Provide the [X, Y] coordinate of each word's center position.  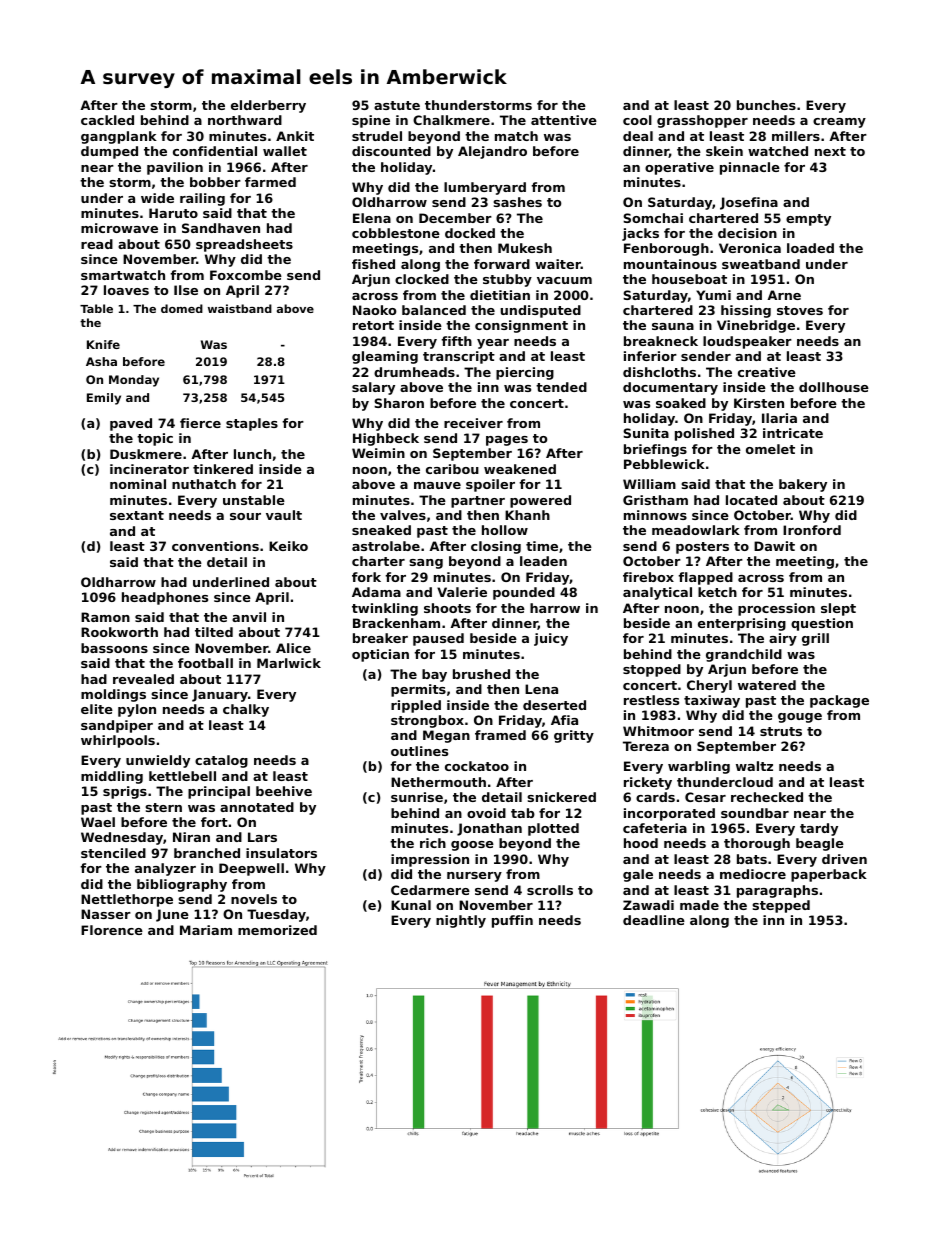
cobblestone [396, 233]
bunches [766, 105]
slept [838, 609]
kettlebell [182, 776]
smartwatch [123, 275]
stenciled [113, 853]
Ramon [105, 617]
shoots [447, 608]
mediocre [753, 874]
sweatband [761, 264]
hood [641, 843]
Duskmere [146, 454]
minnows [655, 515]
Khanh [527, 515]
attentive [564, 120]
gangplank [119, 137]
